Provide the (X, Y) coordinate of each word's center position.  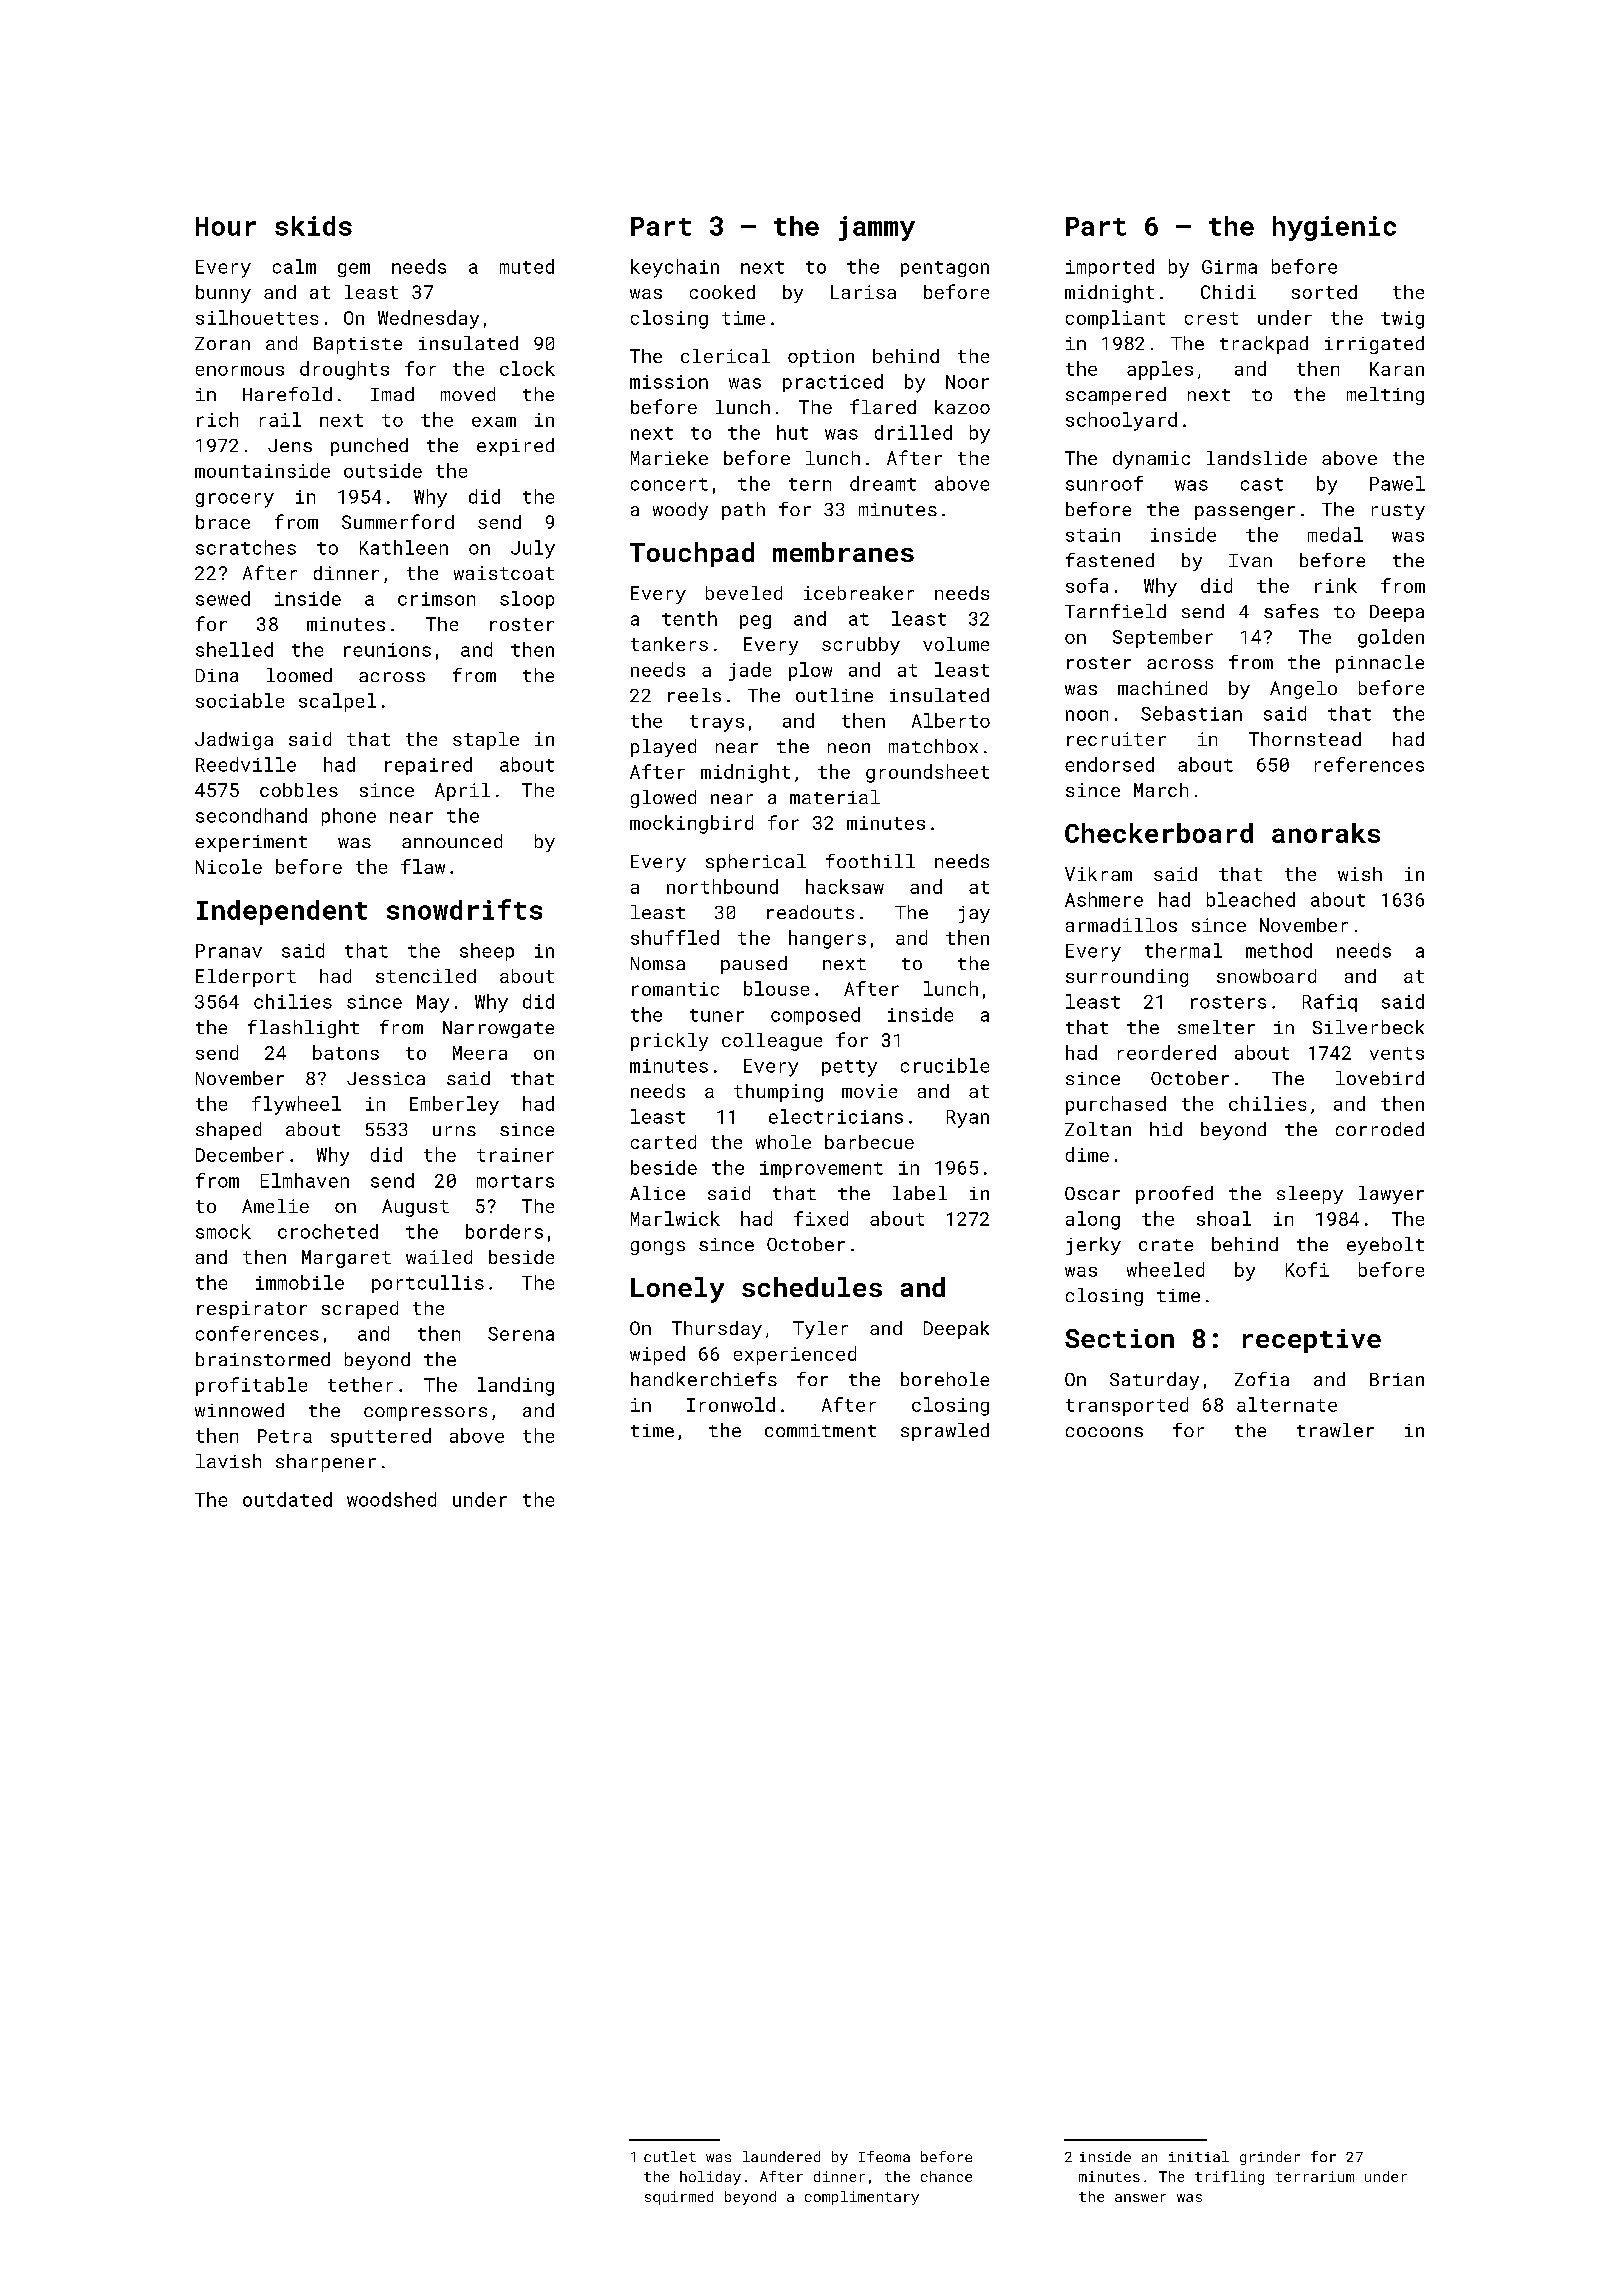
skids (313, 226)
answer (1140, 2198)
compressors (425, 1414)
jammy (877, 228)
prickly (669, 1042)
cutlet (670, 2156)
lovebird (1380, 1078)
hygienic (1334, 228)
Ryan (968, 1119)
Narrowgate (498, 1029)
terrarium (1315, 2176)
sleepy (1310, 1195)
